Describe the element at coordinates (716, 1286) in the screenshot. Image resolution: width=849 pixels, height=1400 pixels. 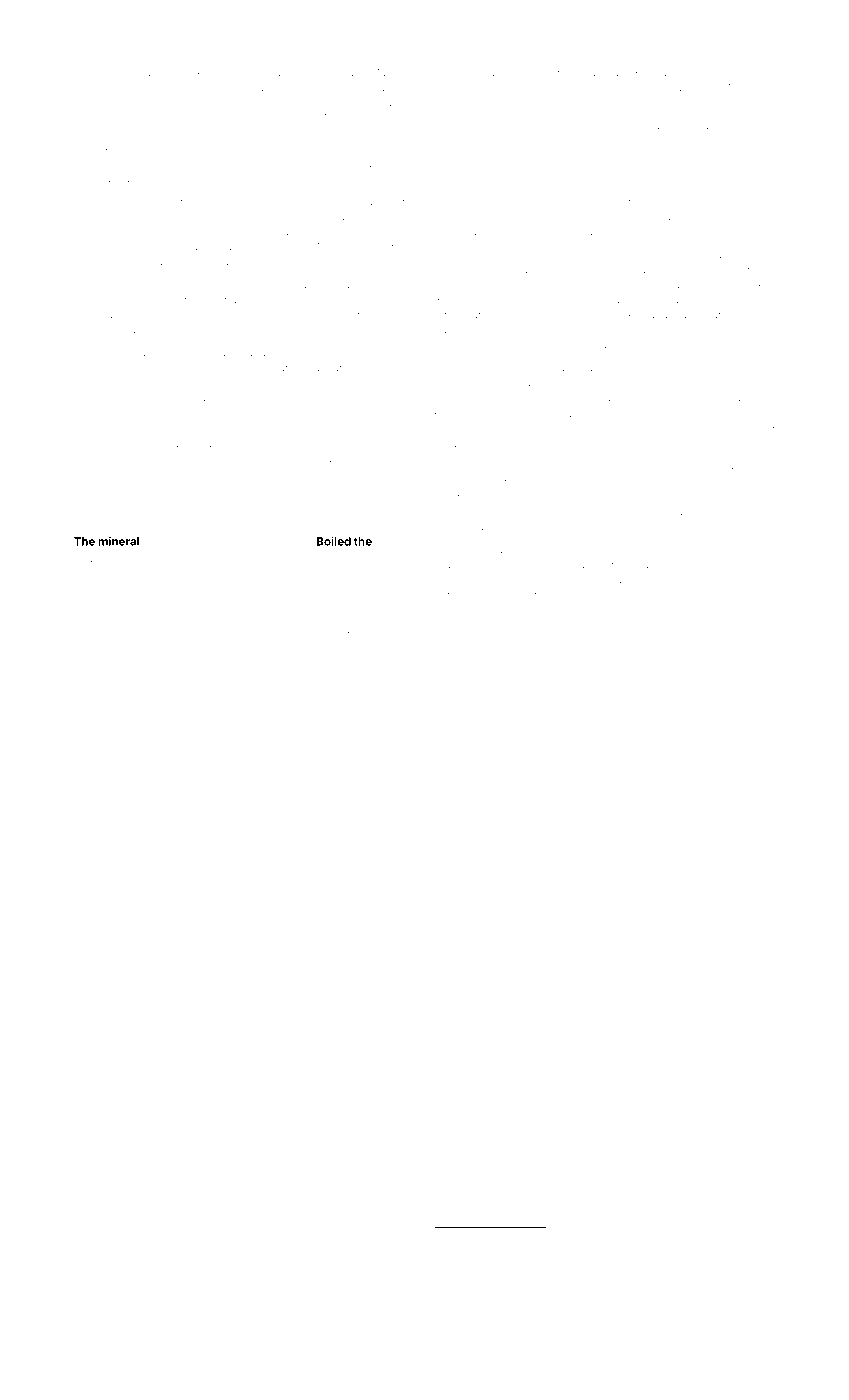
I see `threaded` at that location.
